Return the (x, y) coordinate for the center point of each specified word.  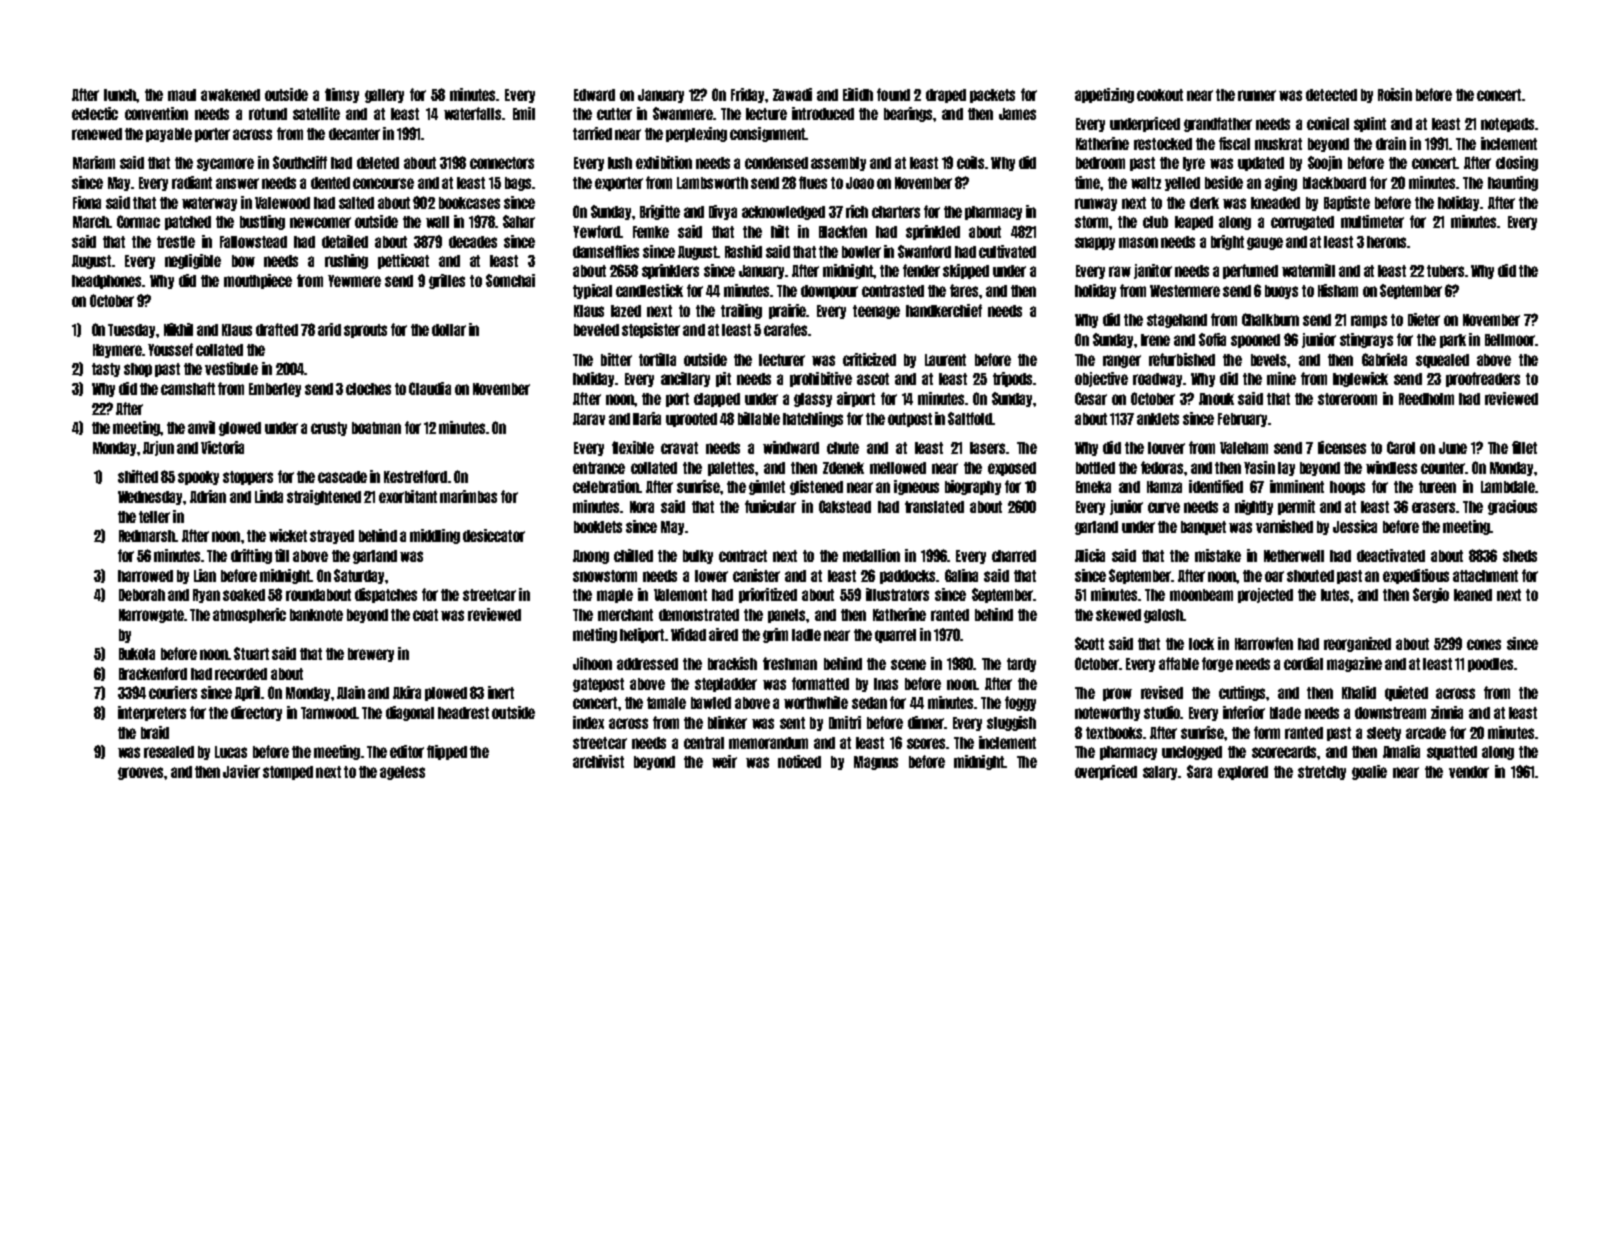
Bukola (137, 654)
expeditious (1416, 576)
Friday (747, 95)
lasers (987, 448)
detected (1331, 95)
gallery (384, 96)
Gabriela (1384, 359)
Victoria (222, 447)
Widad (688, 634)
